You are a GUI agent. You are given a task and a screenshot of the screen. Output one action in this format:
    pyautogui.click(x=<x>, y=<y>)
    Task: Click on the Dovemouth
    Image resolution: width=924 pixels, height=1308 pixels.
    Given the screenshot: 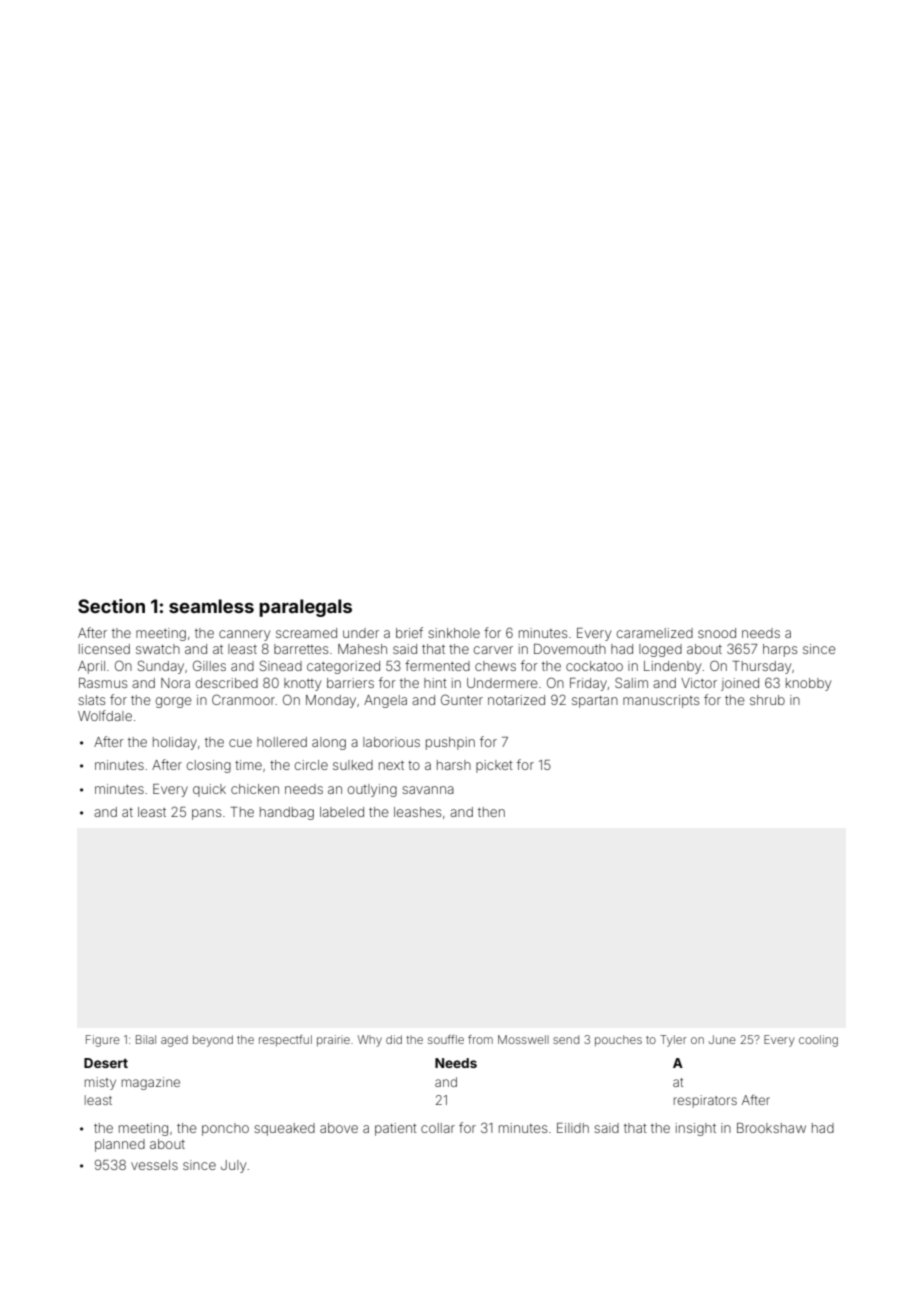 What is the action you would take?
    pyautogui.click(x=570, y=649)
